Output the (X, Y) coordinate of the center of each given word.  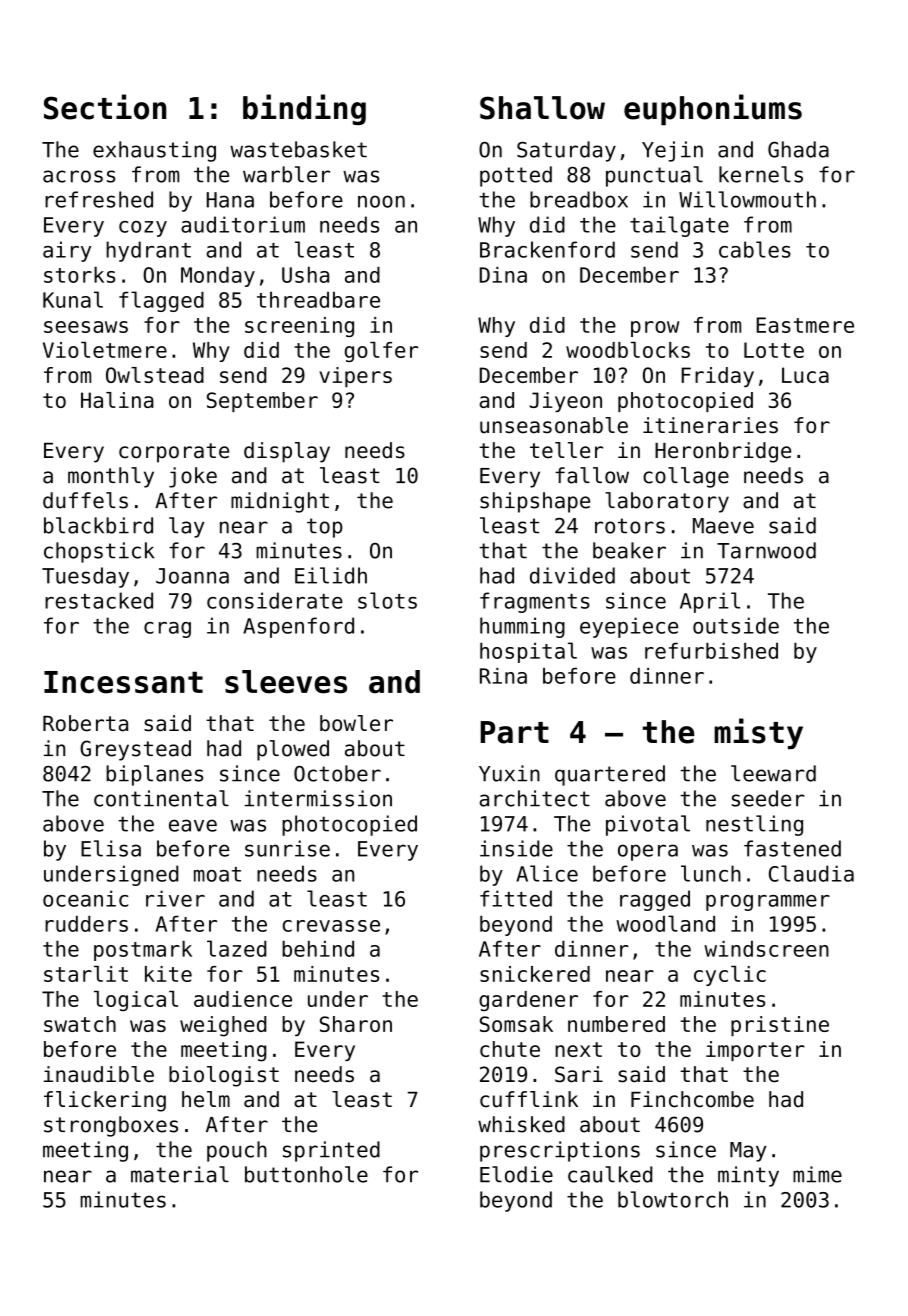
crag (167, 630)
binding (304, 109)
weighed (223, 1026)
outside (736, 625)
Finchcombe (692, 1099)
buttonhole (306, 1174)
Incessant (123, 682)
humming (522, 627)
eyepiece (629, 627)
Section (105, 107)
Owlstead (155, 375)
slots (387, 600)
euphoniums (713, 110)
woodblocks (628, 350)
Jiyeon (565, 402)
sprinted (331, 1151)
